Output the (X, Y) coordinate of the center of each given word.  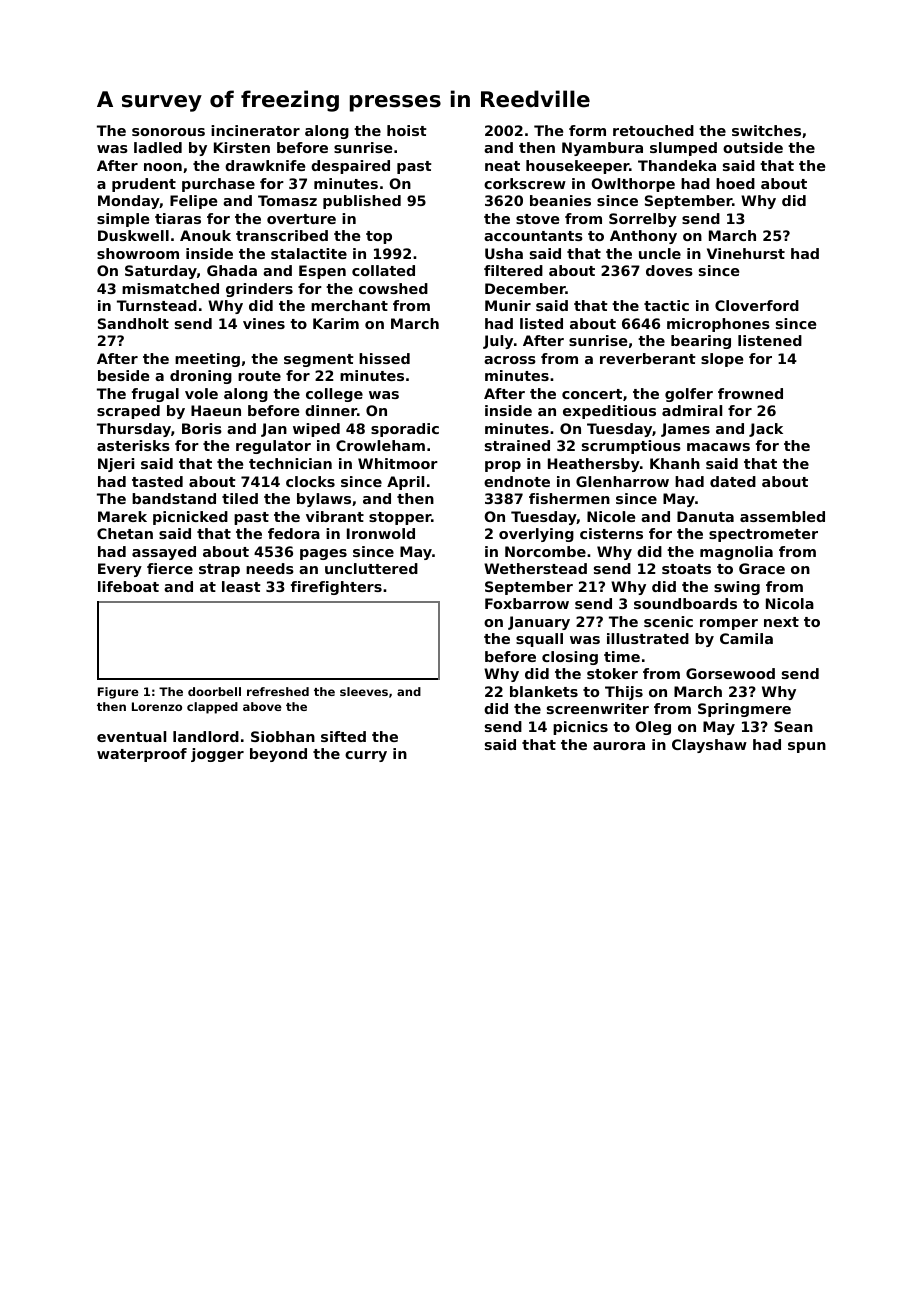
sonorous (168, 132)
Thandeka (677, 165)
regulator (273, 447)
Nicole (611, 516)
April (405, 483)
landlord (206, 736)
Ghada (232, 270)
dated (733, 481)
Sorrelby (643, 220)
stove (537, 219)
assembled (782, 516)
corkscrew (525, 183)
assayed (164, 553)
